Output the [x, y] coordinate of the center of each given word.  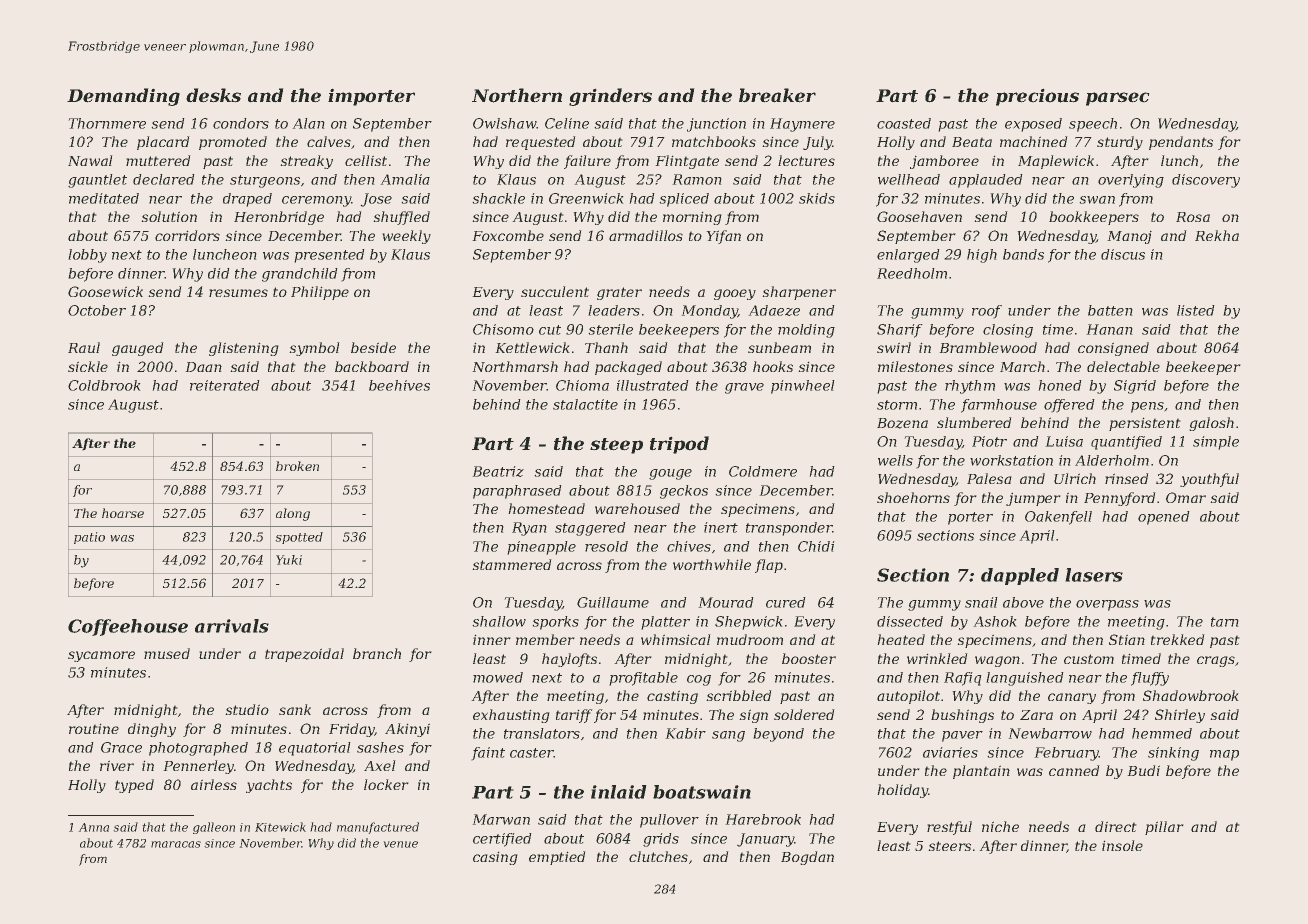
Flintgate [687, 162]
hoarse [123, 513]
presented [329, 256]
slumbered [974, 422]
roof [987, 312]
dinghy [152, 730]
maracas [176, 844]
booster [809, 658]
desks [213, 95]
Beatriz [498, 471]
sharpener [799, 293]
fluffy [1150, 679]
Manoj [1129, 237]
